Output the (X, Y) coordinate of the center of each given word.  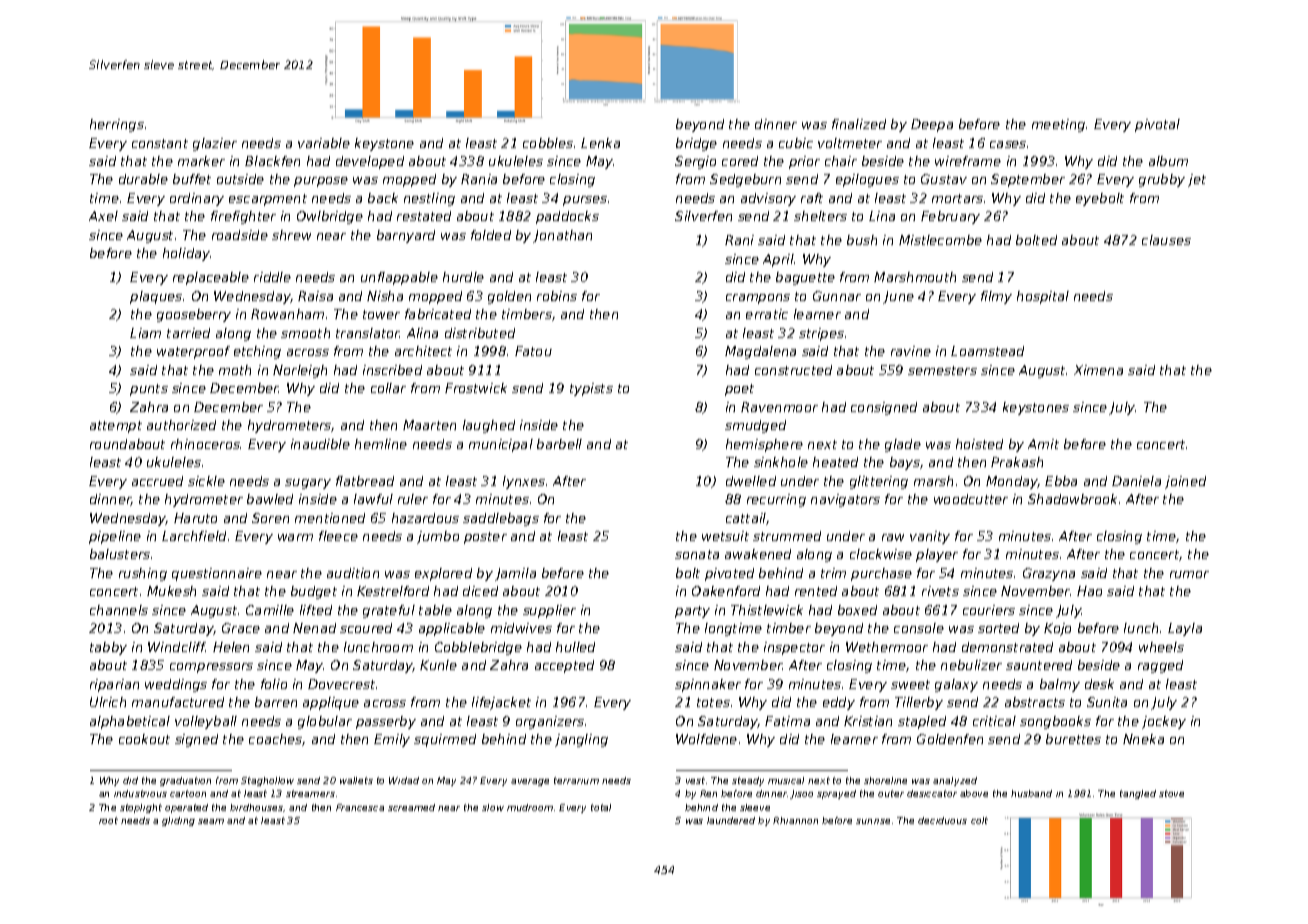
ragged (1160, 666)
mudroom (530, 807)
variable (324, 143)
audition (353, 573)
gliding (178, 821)
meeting (1058, 125)
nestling (429, 199)
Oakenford (726, 591)
